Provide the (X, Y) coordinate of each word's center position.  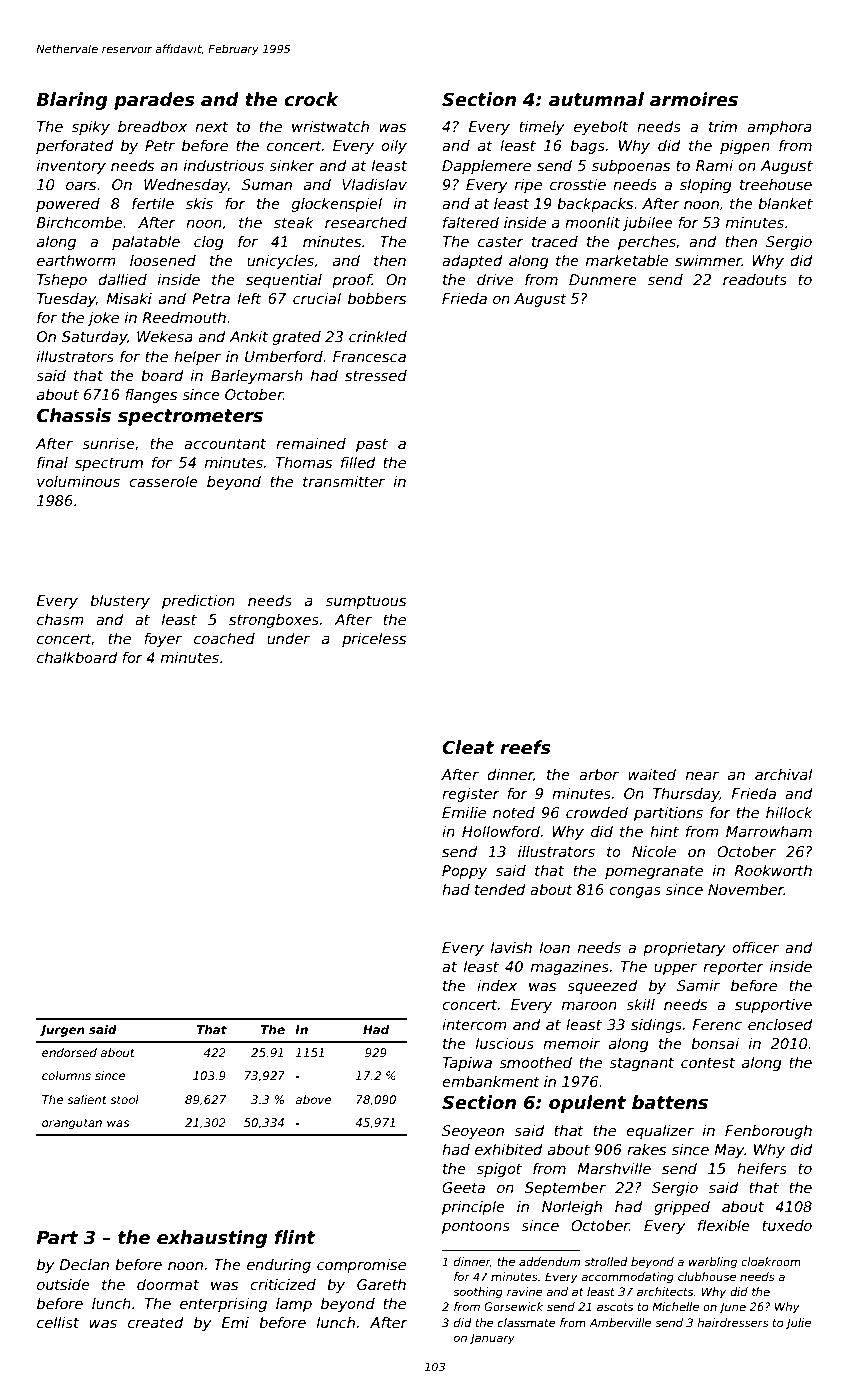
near (702, 776)
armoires (694, 99)
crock (311, 99)
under (288, 638)
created (156, 1322)
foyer (163, 640)
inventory (71, 167)
